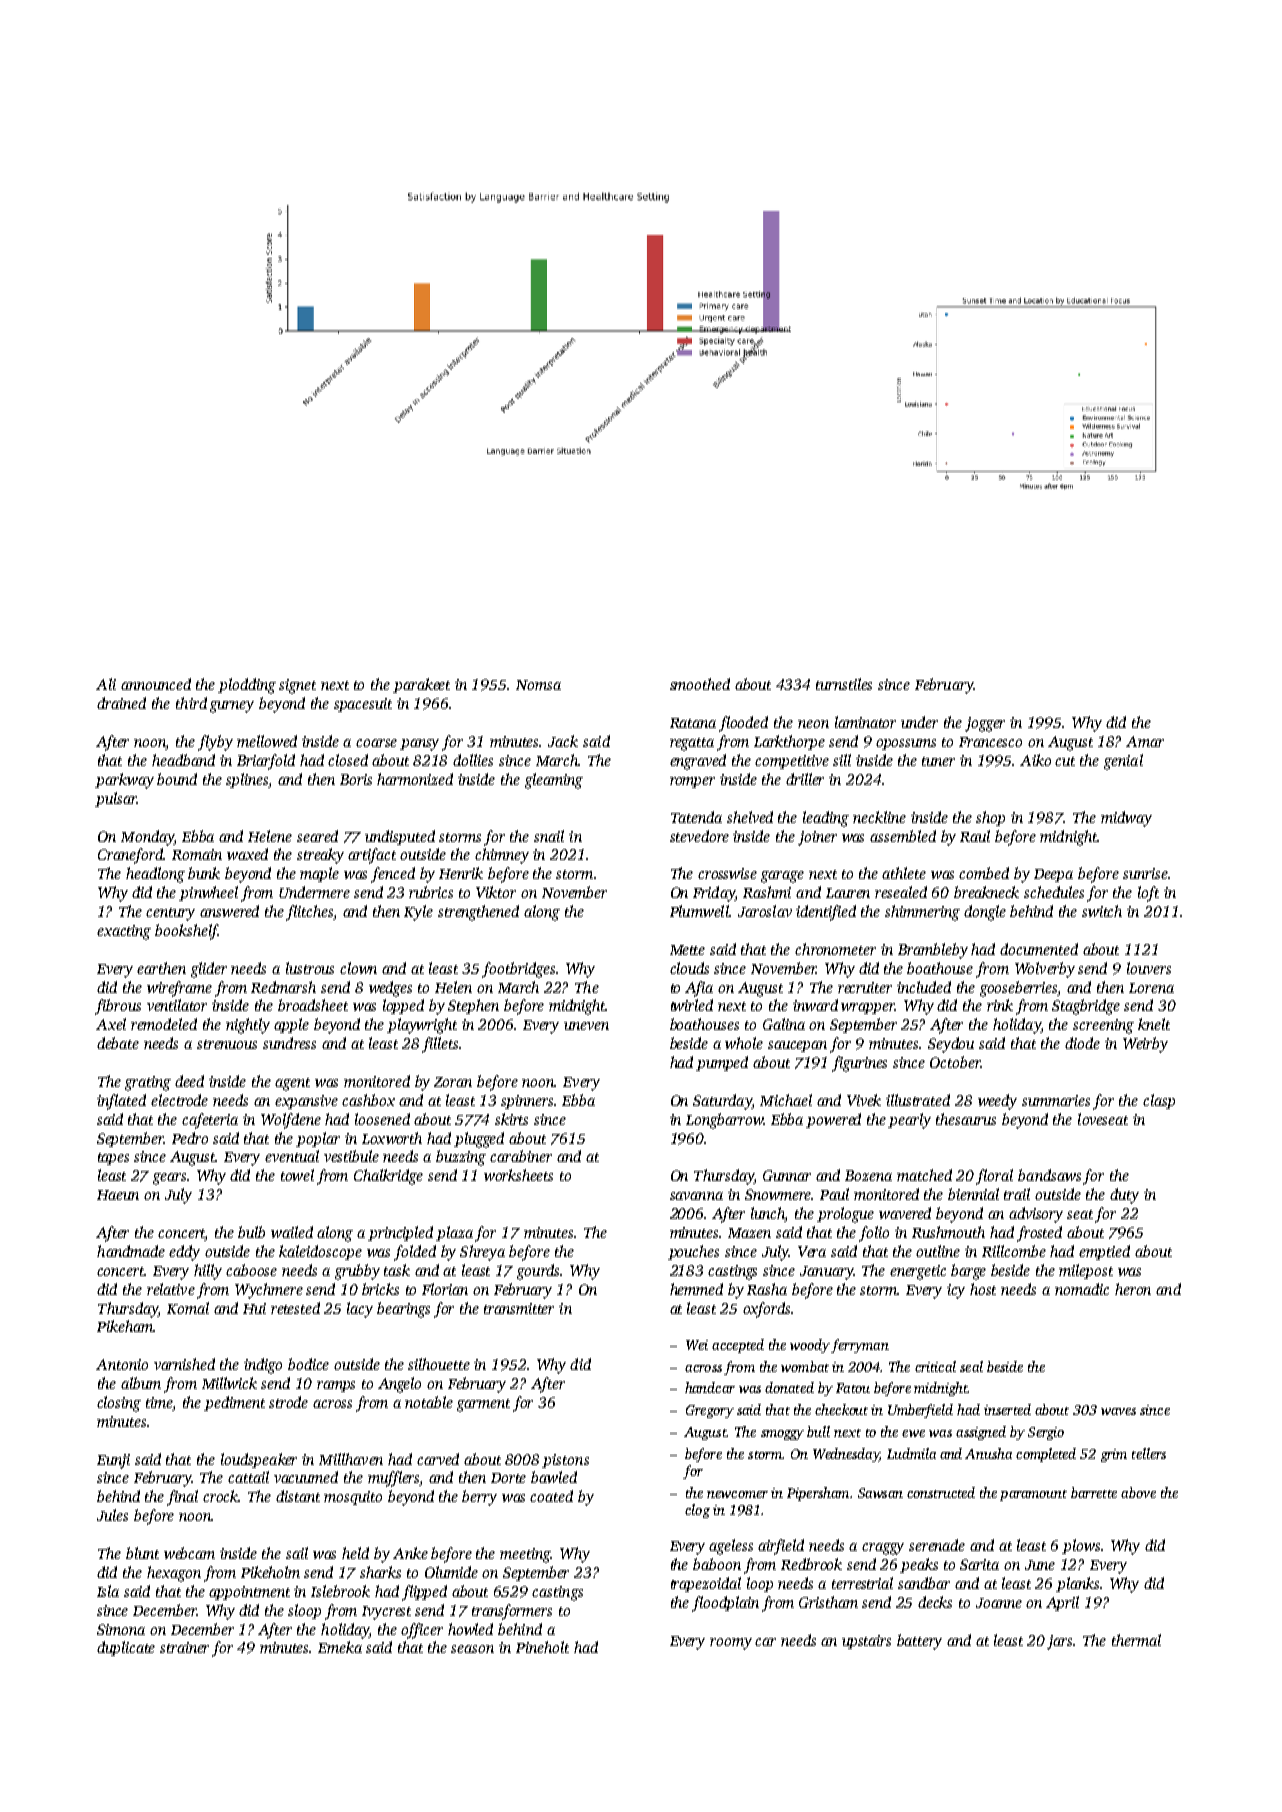 This screenshot has width=1282, height=1812. I want to click on strainer, so click(184, 1647).
